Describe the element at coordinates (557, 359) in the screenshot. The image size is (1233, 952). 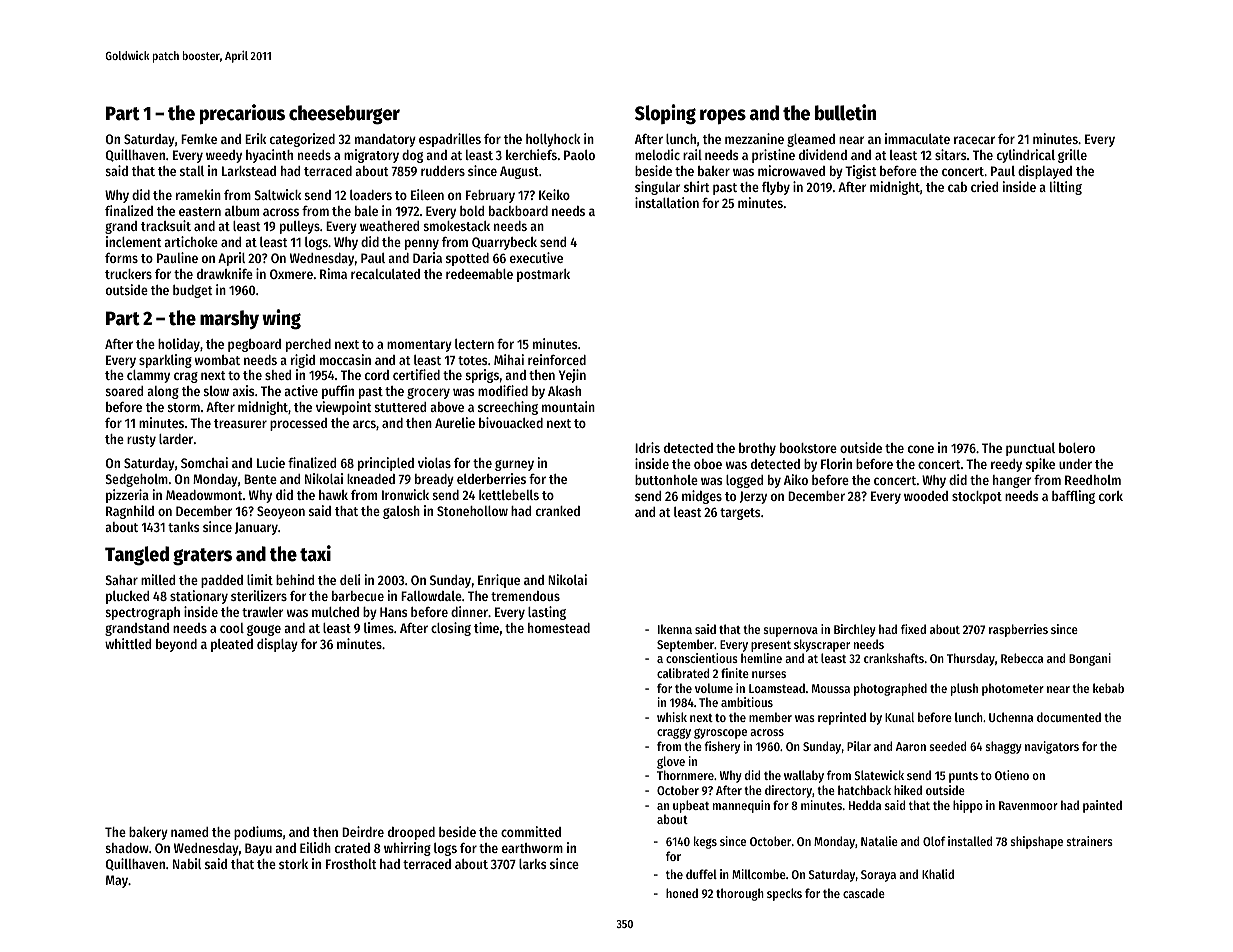
I see `reinforced` at that location.
